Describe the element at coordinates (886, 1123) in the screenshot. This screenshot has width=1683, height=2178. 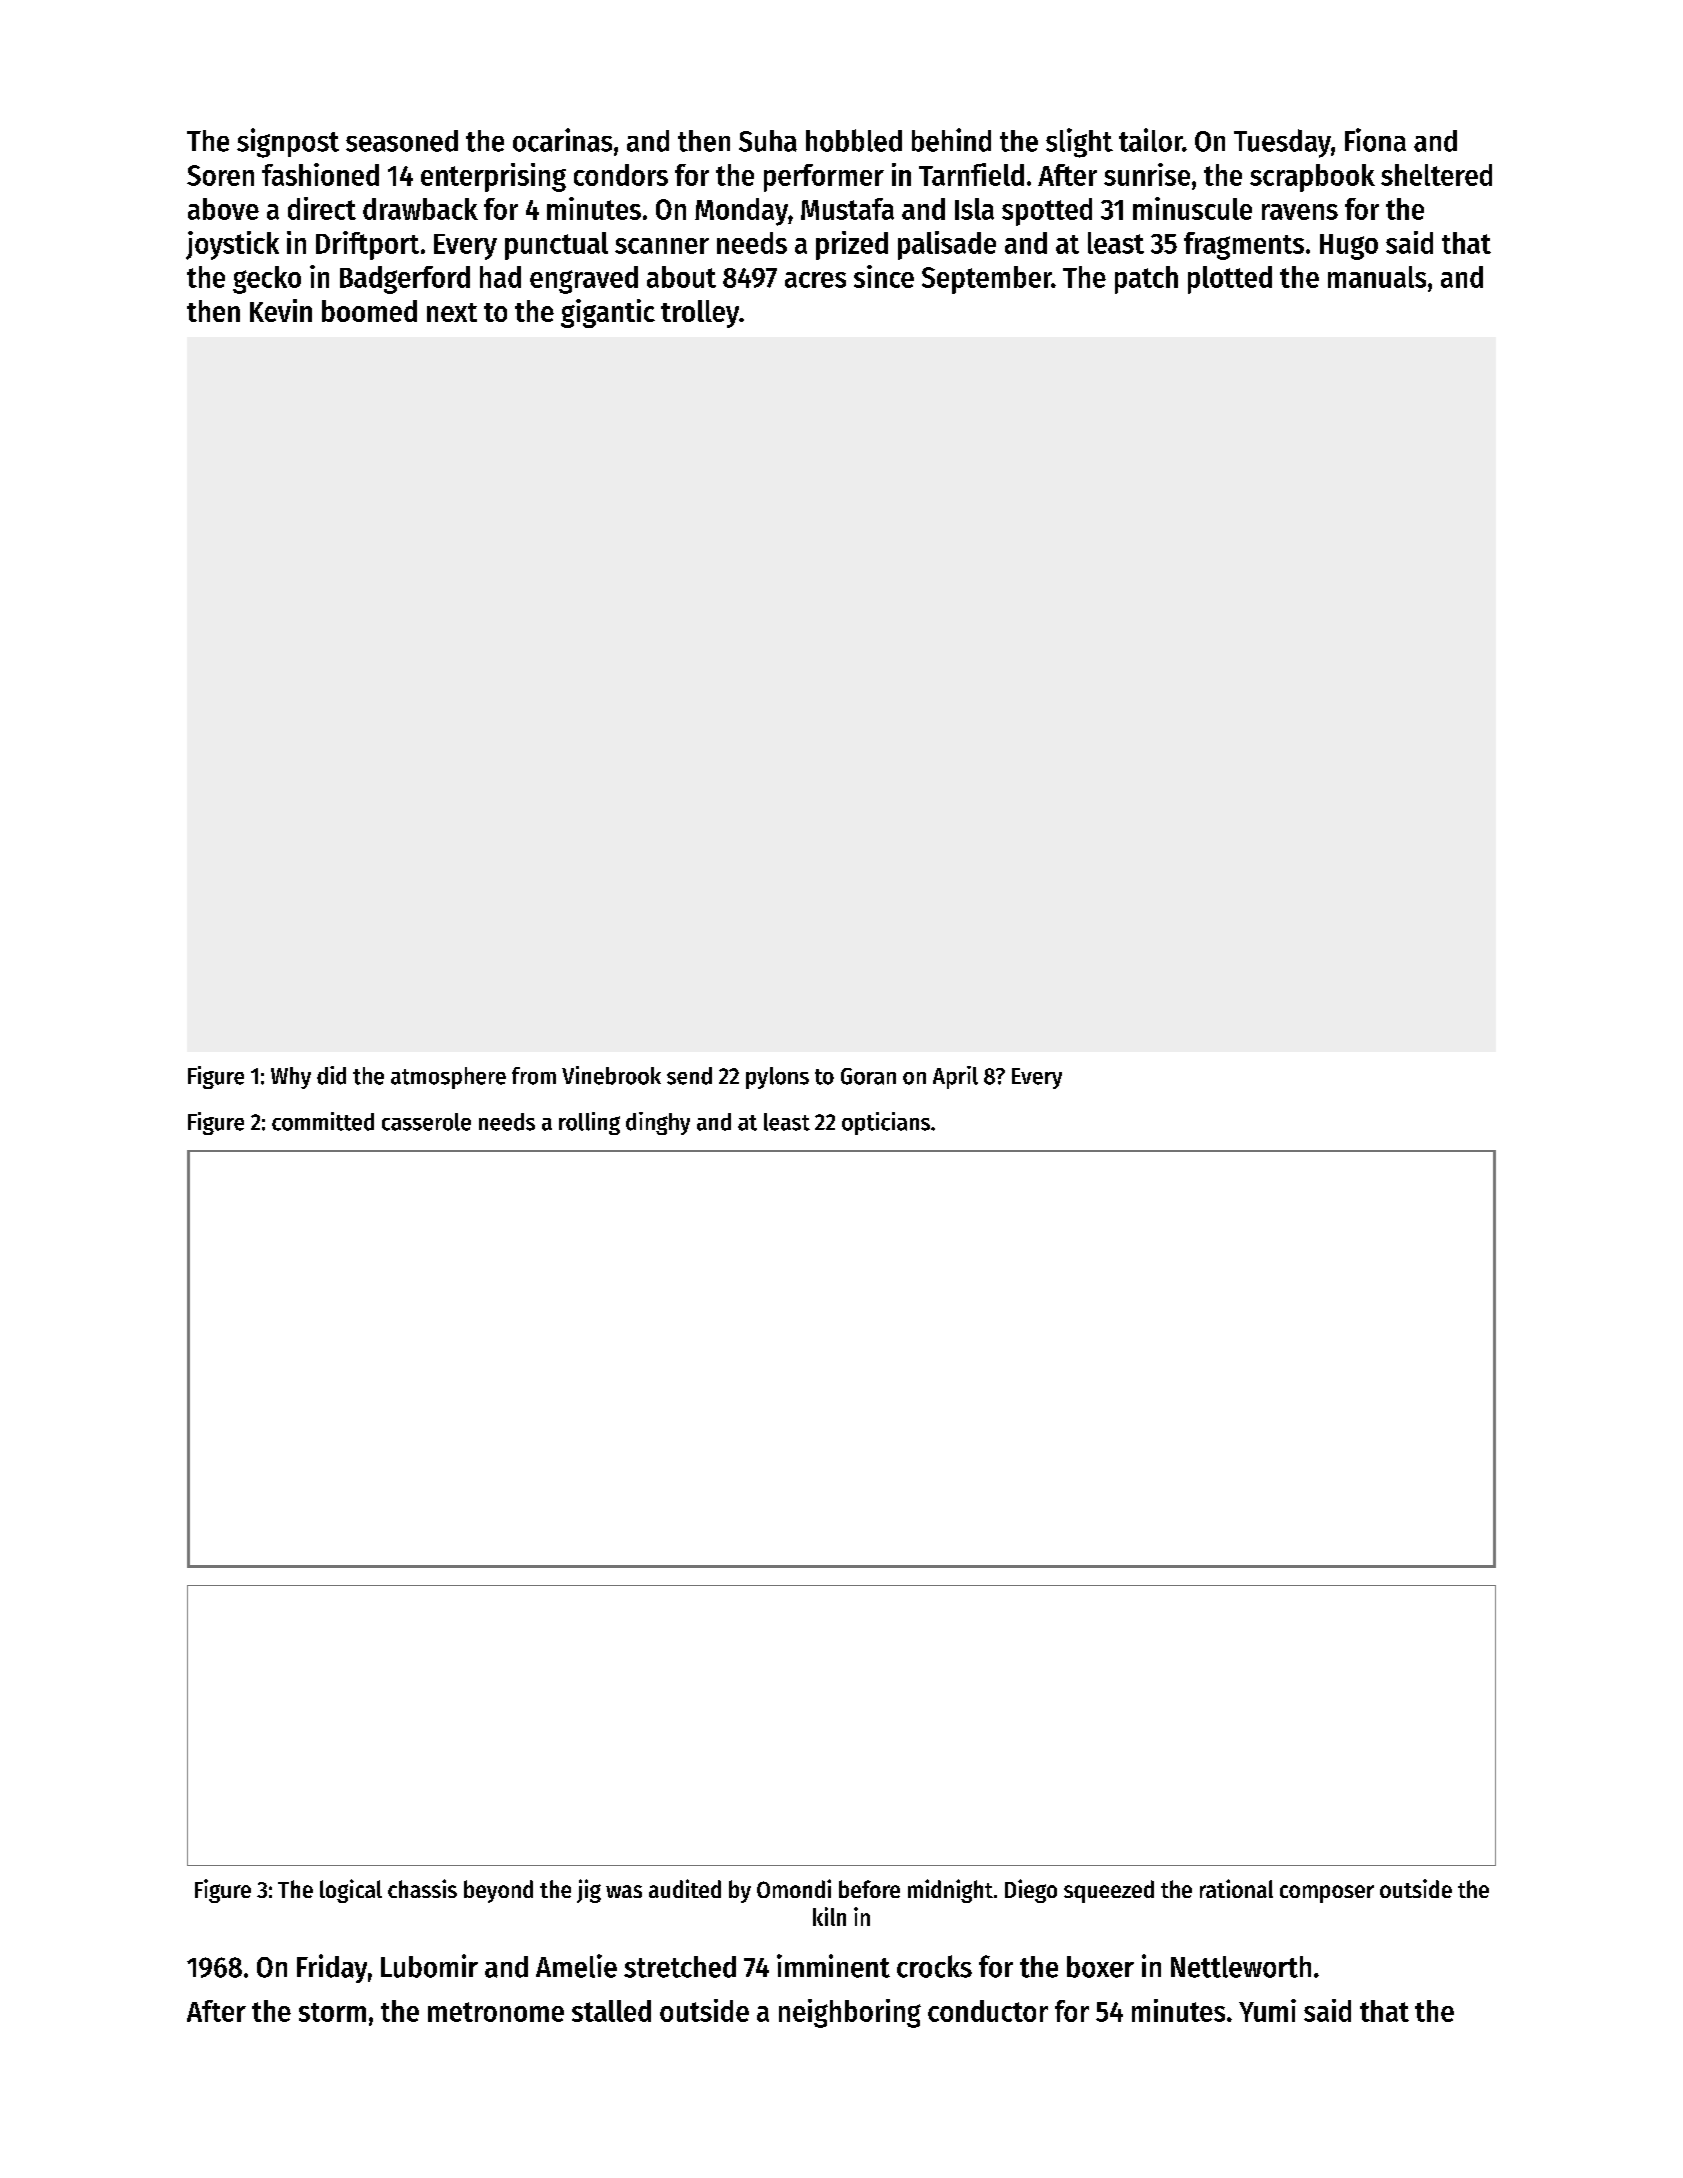
I see `opticians` at that location.
